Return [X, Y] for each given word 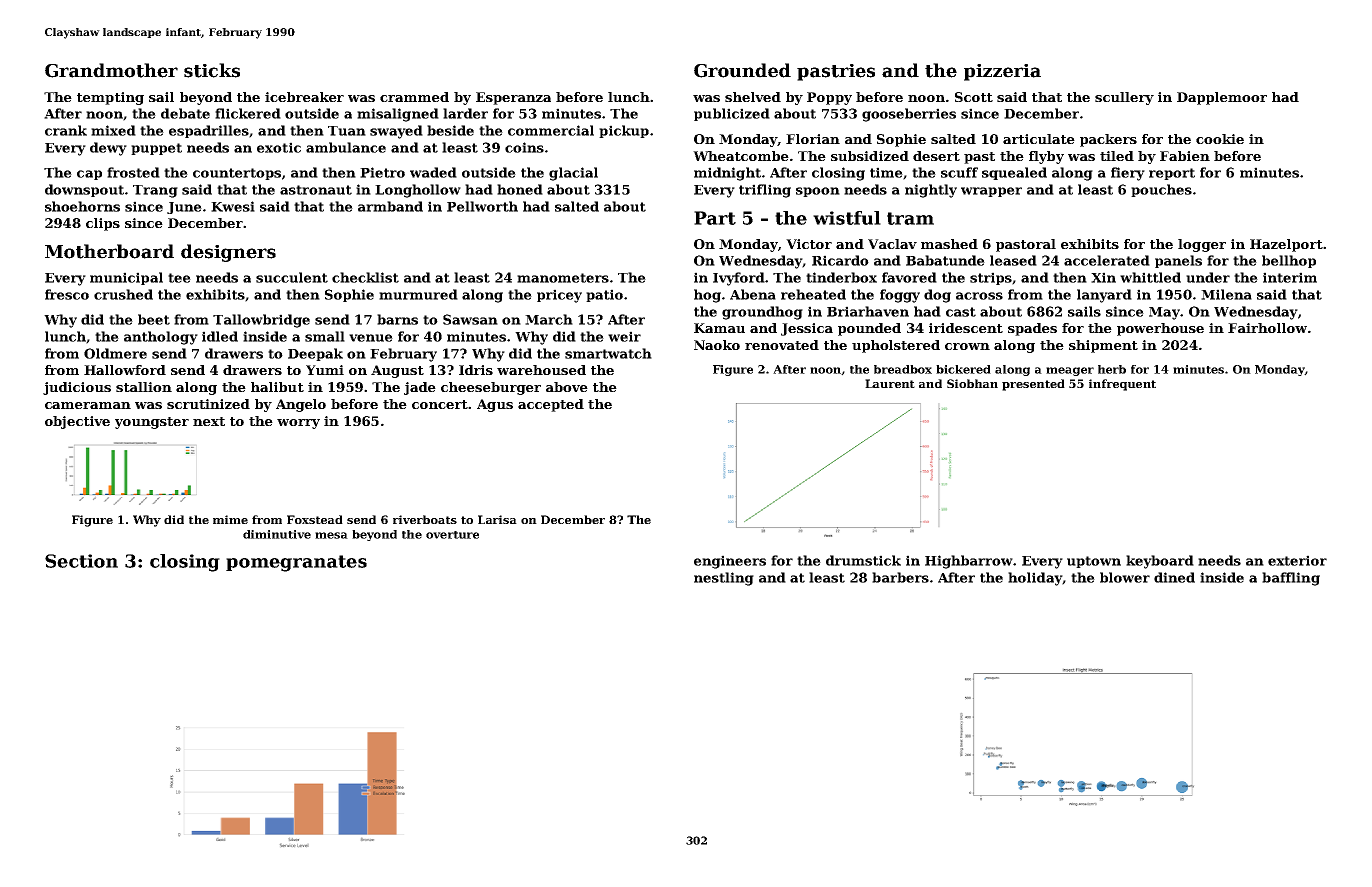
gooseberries [909, 115]
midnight [727, 174]
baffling [1291, 579]
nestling [724, 579]
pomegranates [296, 563]
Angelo [301, 405]
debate [185, 113]
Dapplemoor [1222, 98]
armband [390, 206]
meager [1070, 371]
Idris [476, 370]
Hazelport [1286, 245]
